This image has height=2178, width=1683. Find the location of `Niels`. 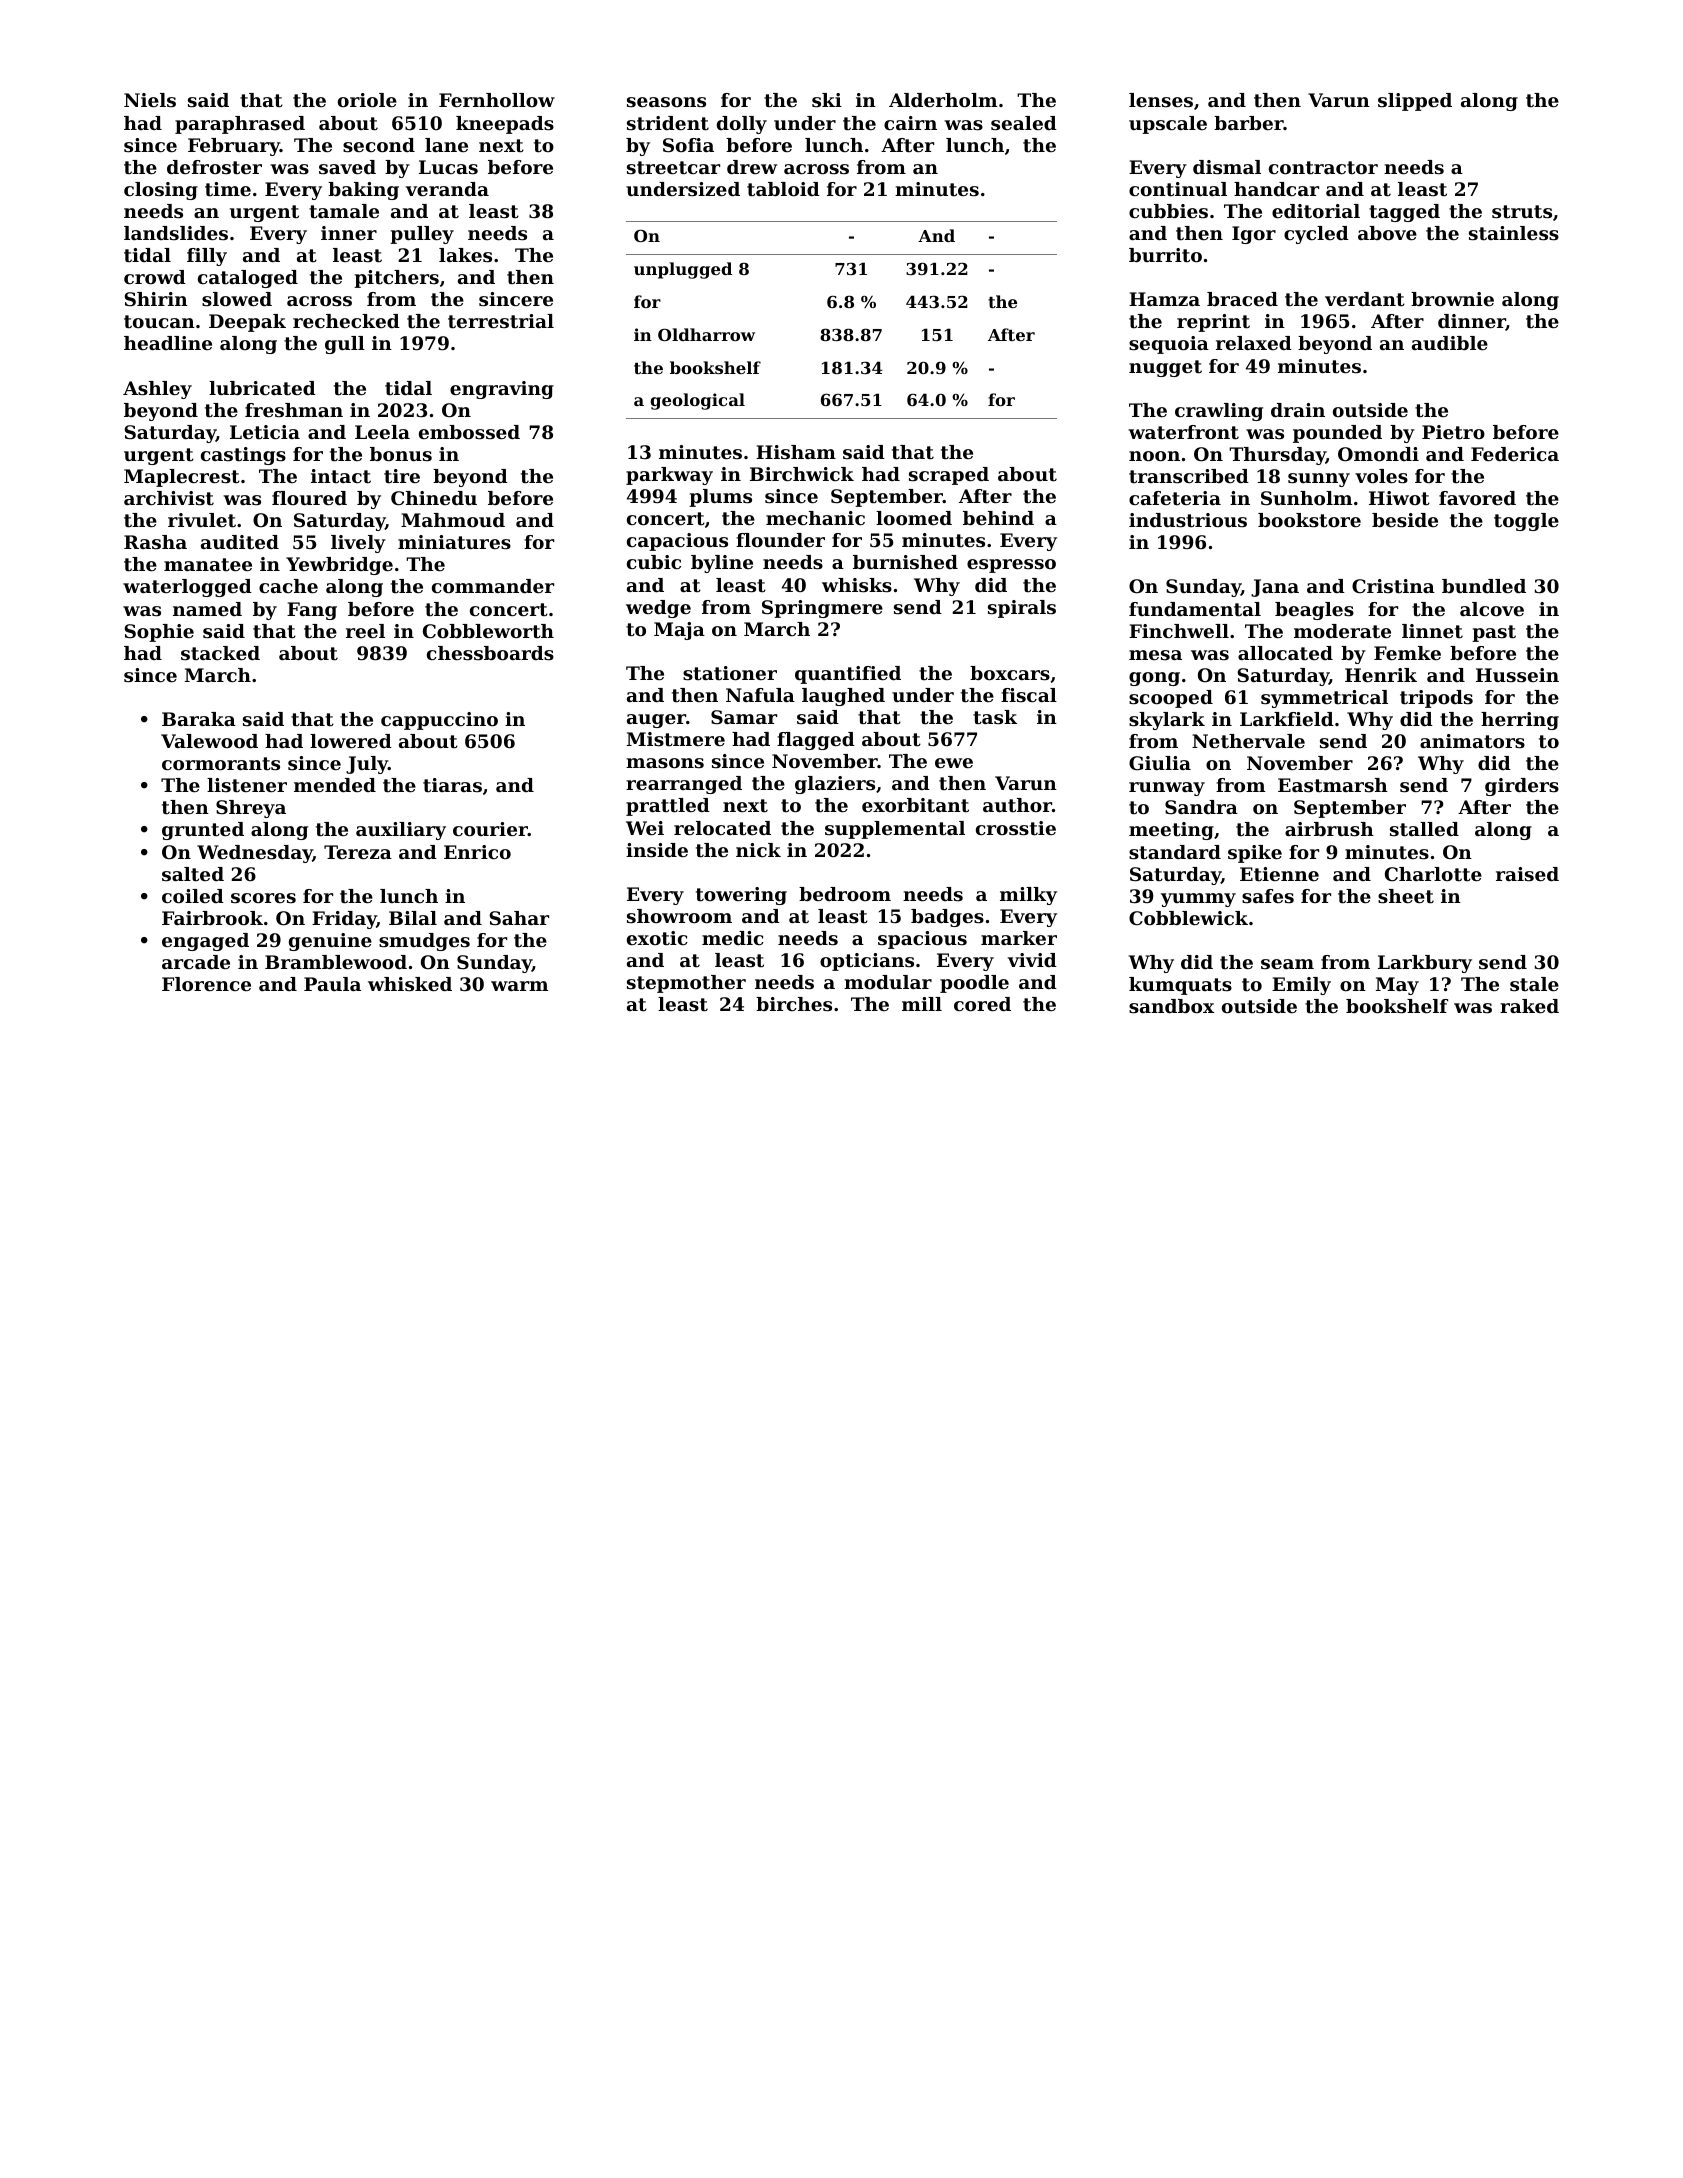

Niels is located at coordinates (150, 100).
